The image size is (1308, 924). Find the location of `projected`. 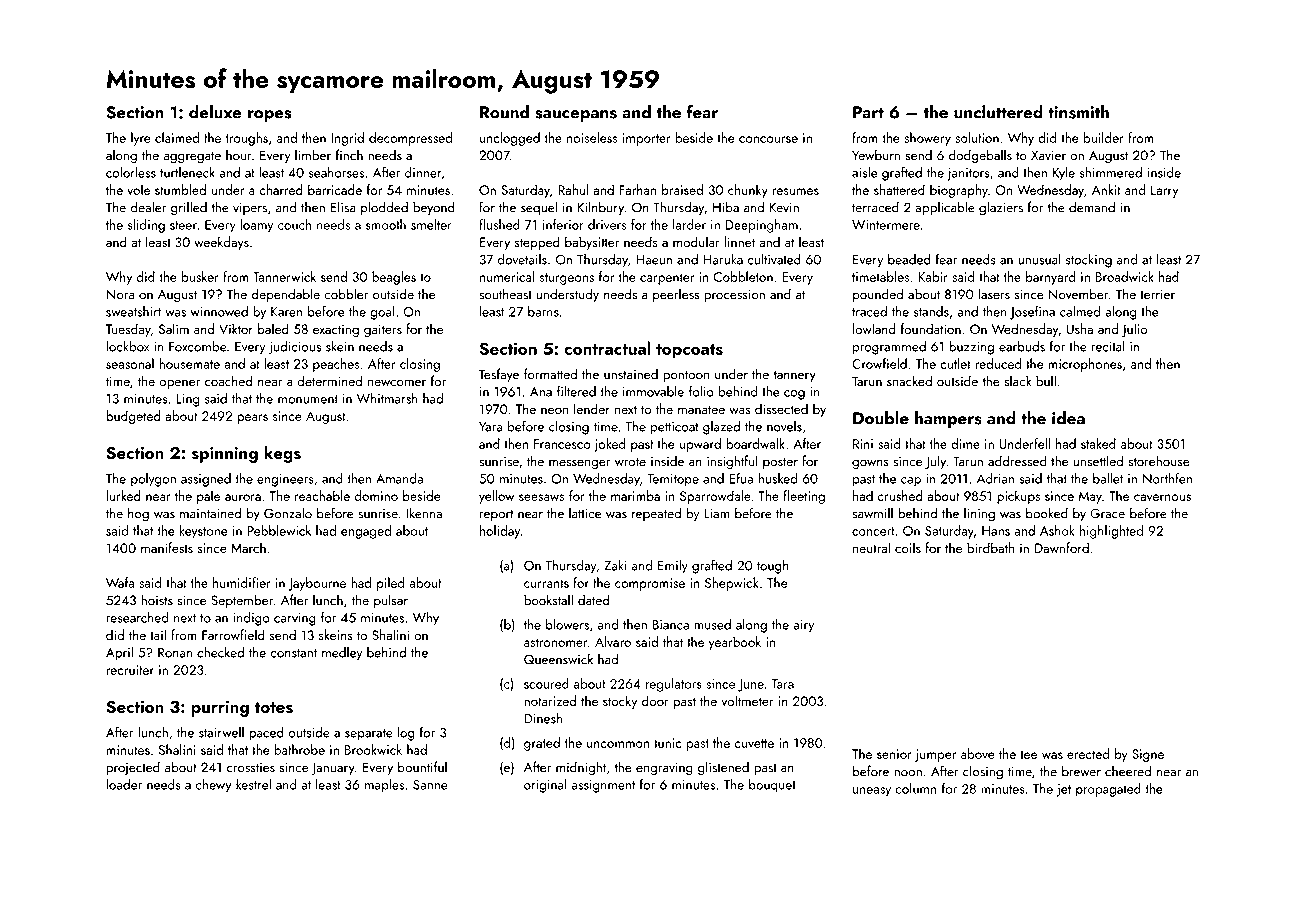

projected is located at coordinates (133, 768).
